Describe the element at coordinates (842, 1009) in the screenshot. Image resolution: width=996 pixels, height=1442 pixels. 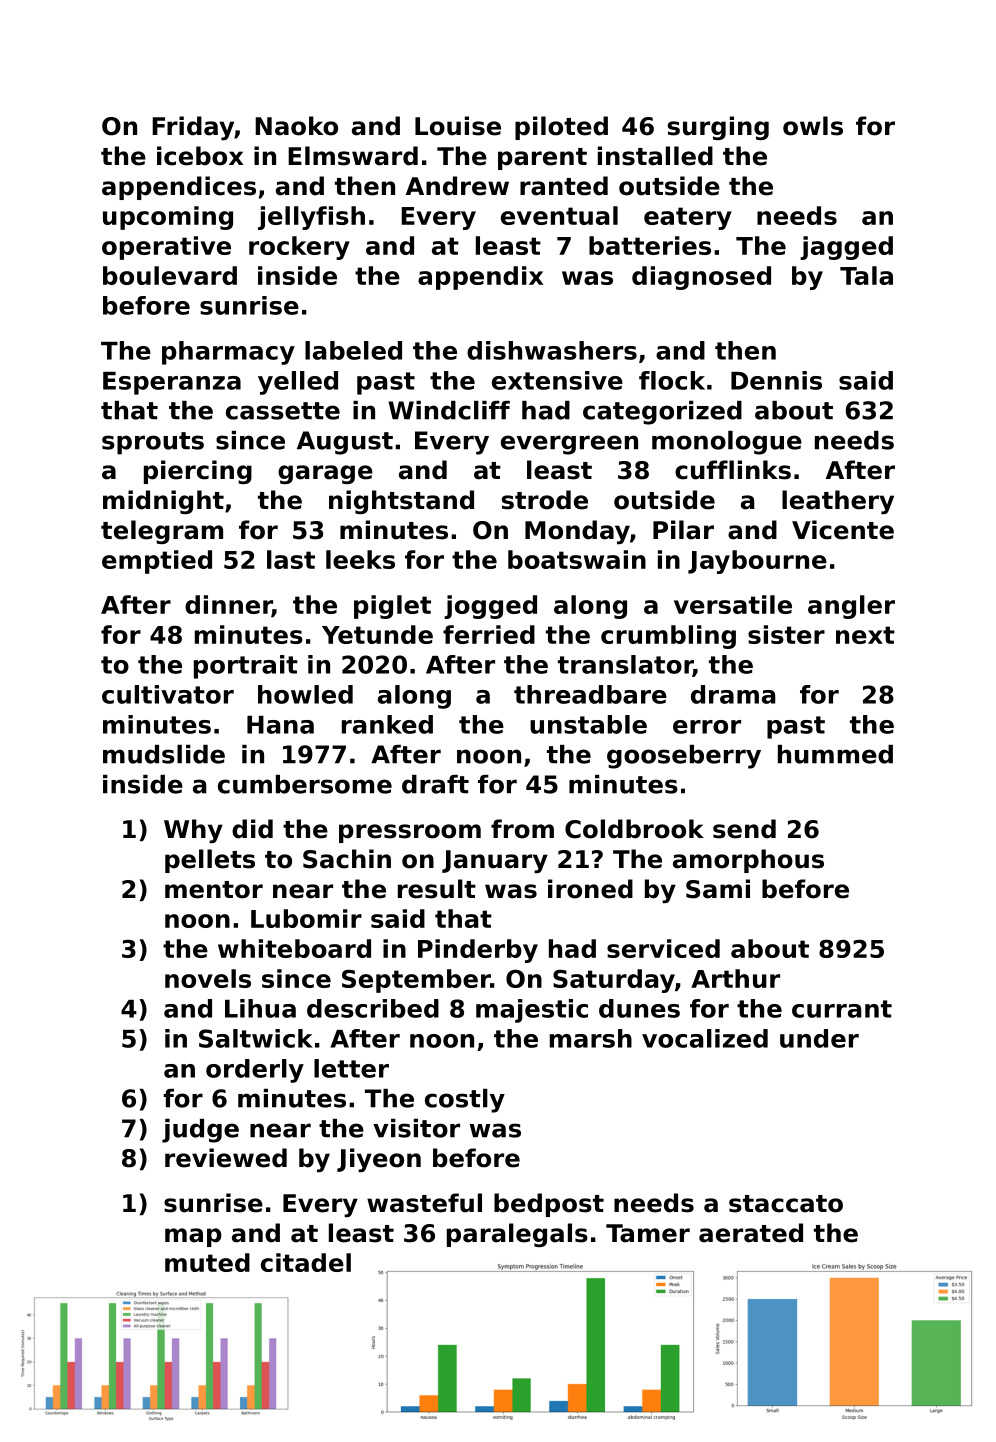
I see `currant` at that location.
